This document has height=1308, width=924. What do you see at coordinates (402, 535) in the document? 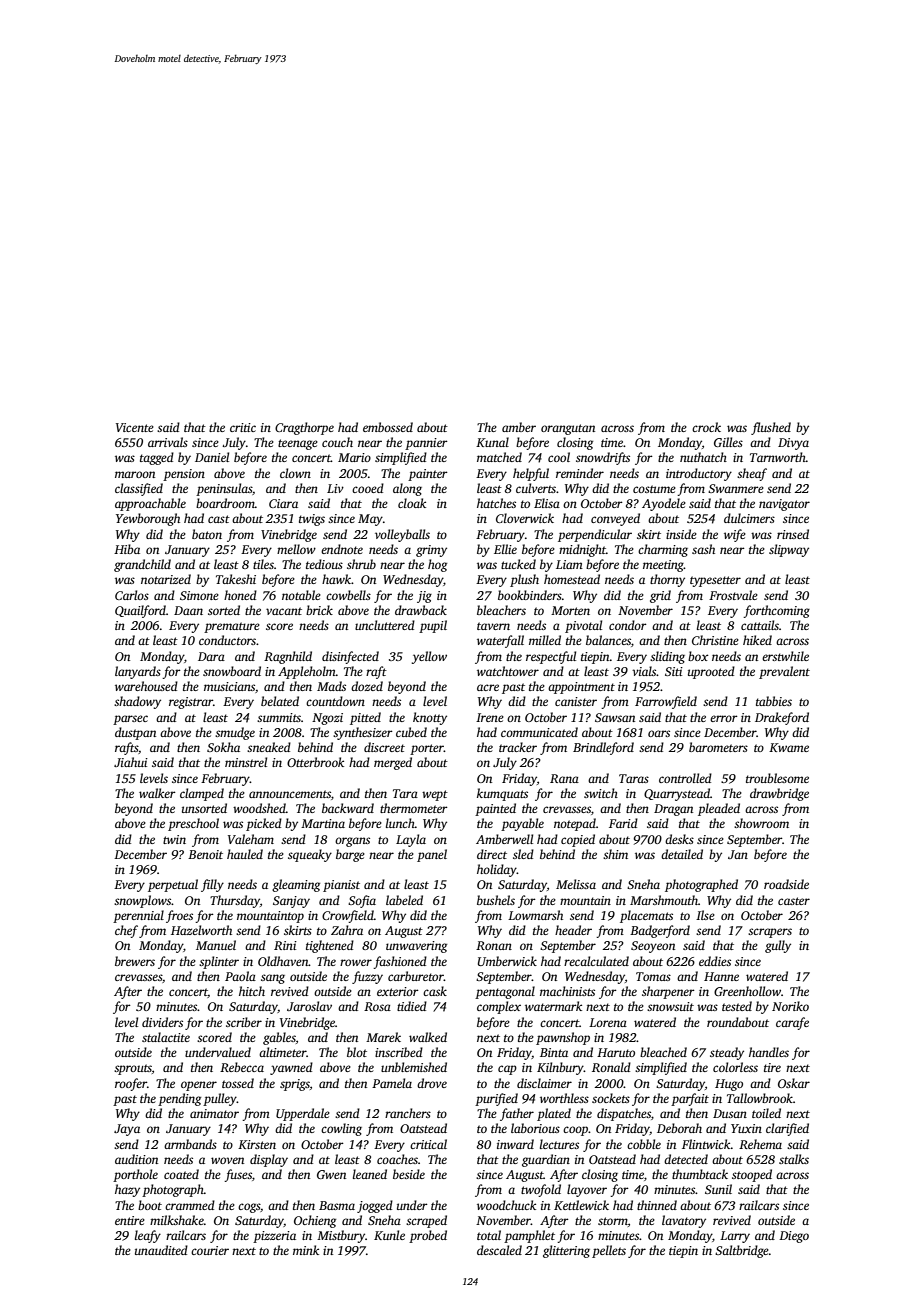
I see `volleyballs` at bounding box center [402, 535].
